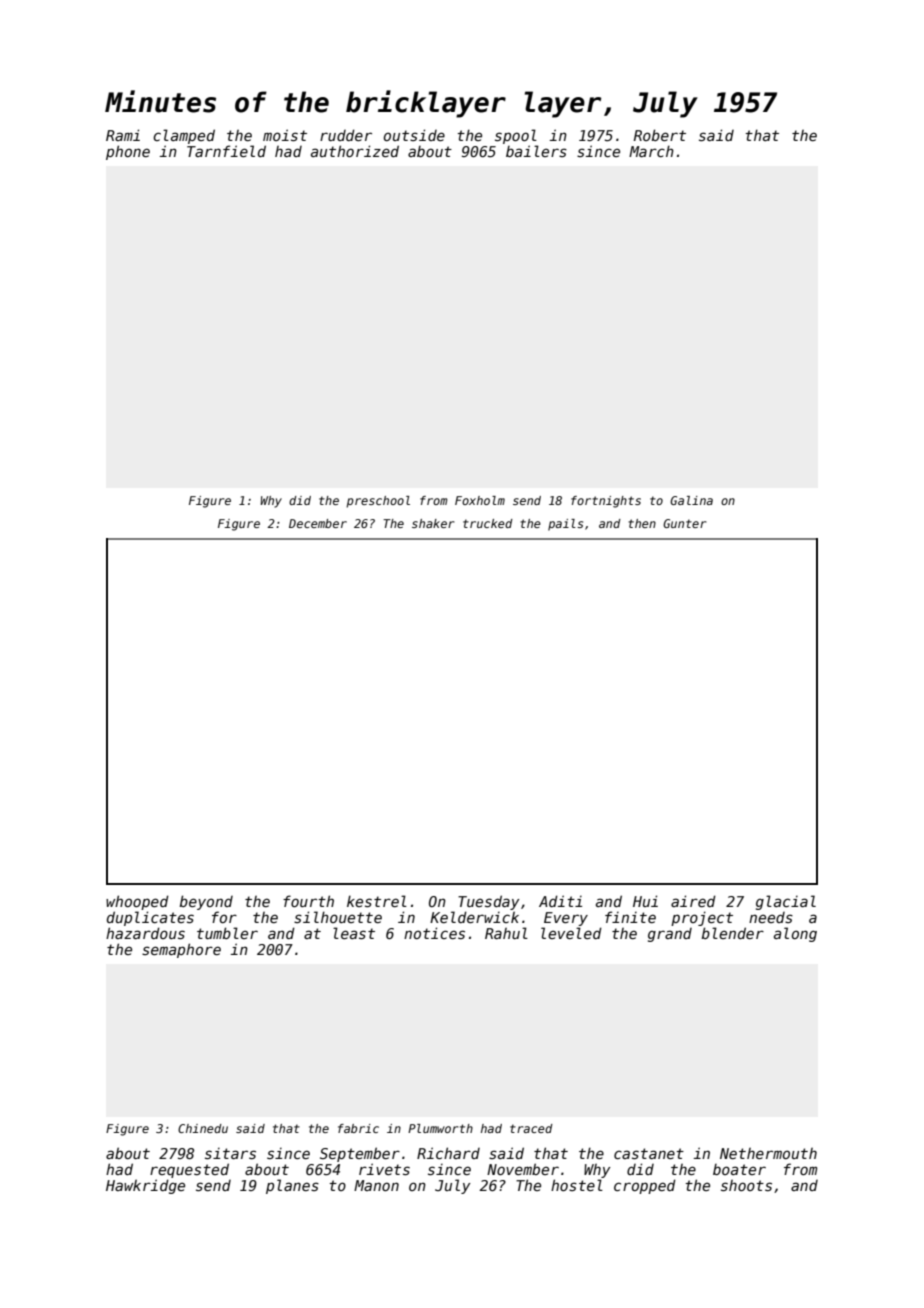  What do you see at coordinates (660, 135) in the screenshot?
I see `Robert` at bounding box center [660, 135].
